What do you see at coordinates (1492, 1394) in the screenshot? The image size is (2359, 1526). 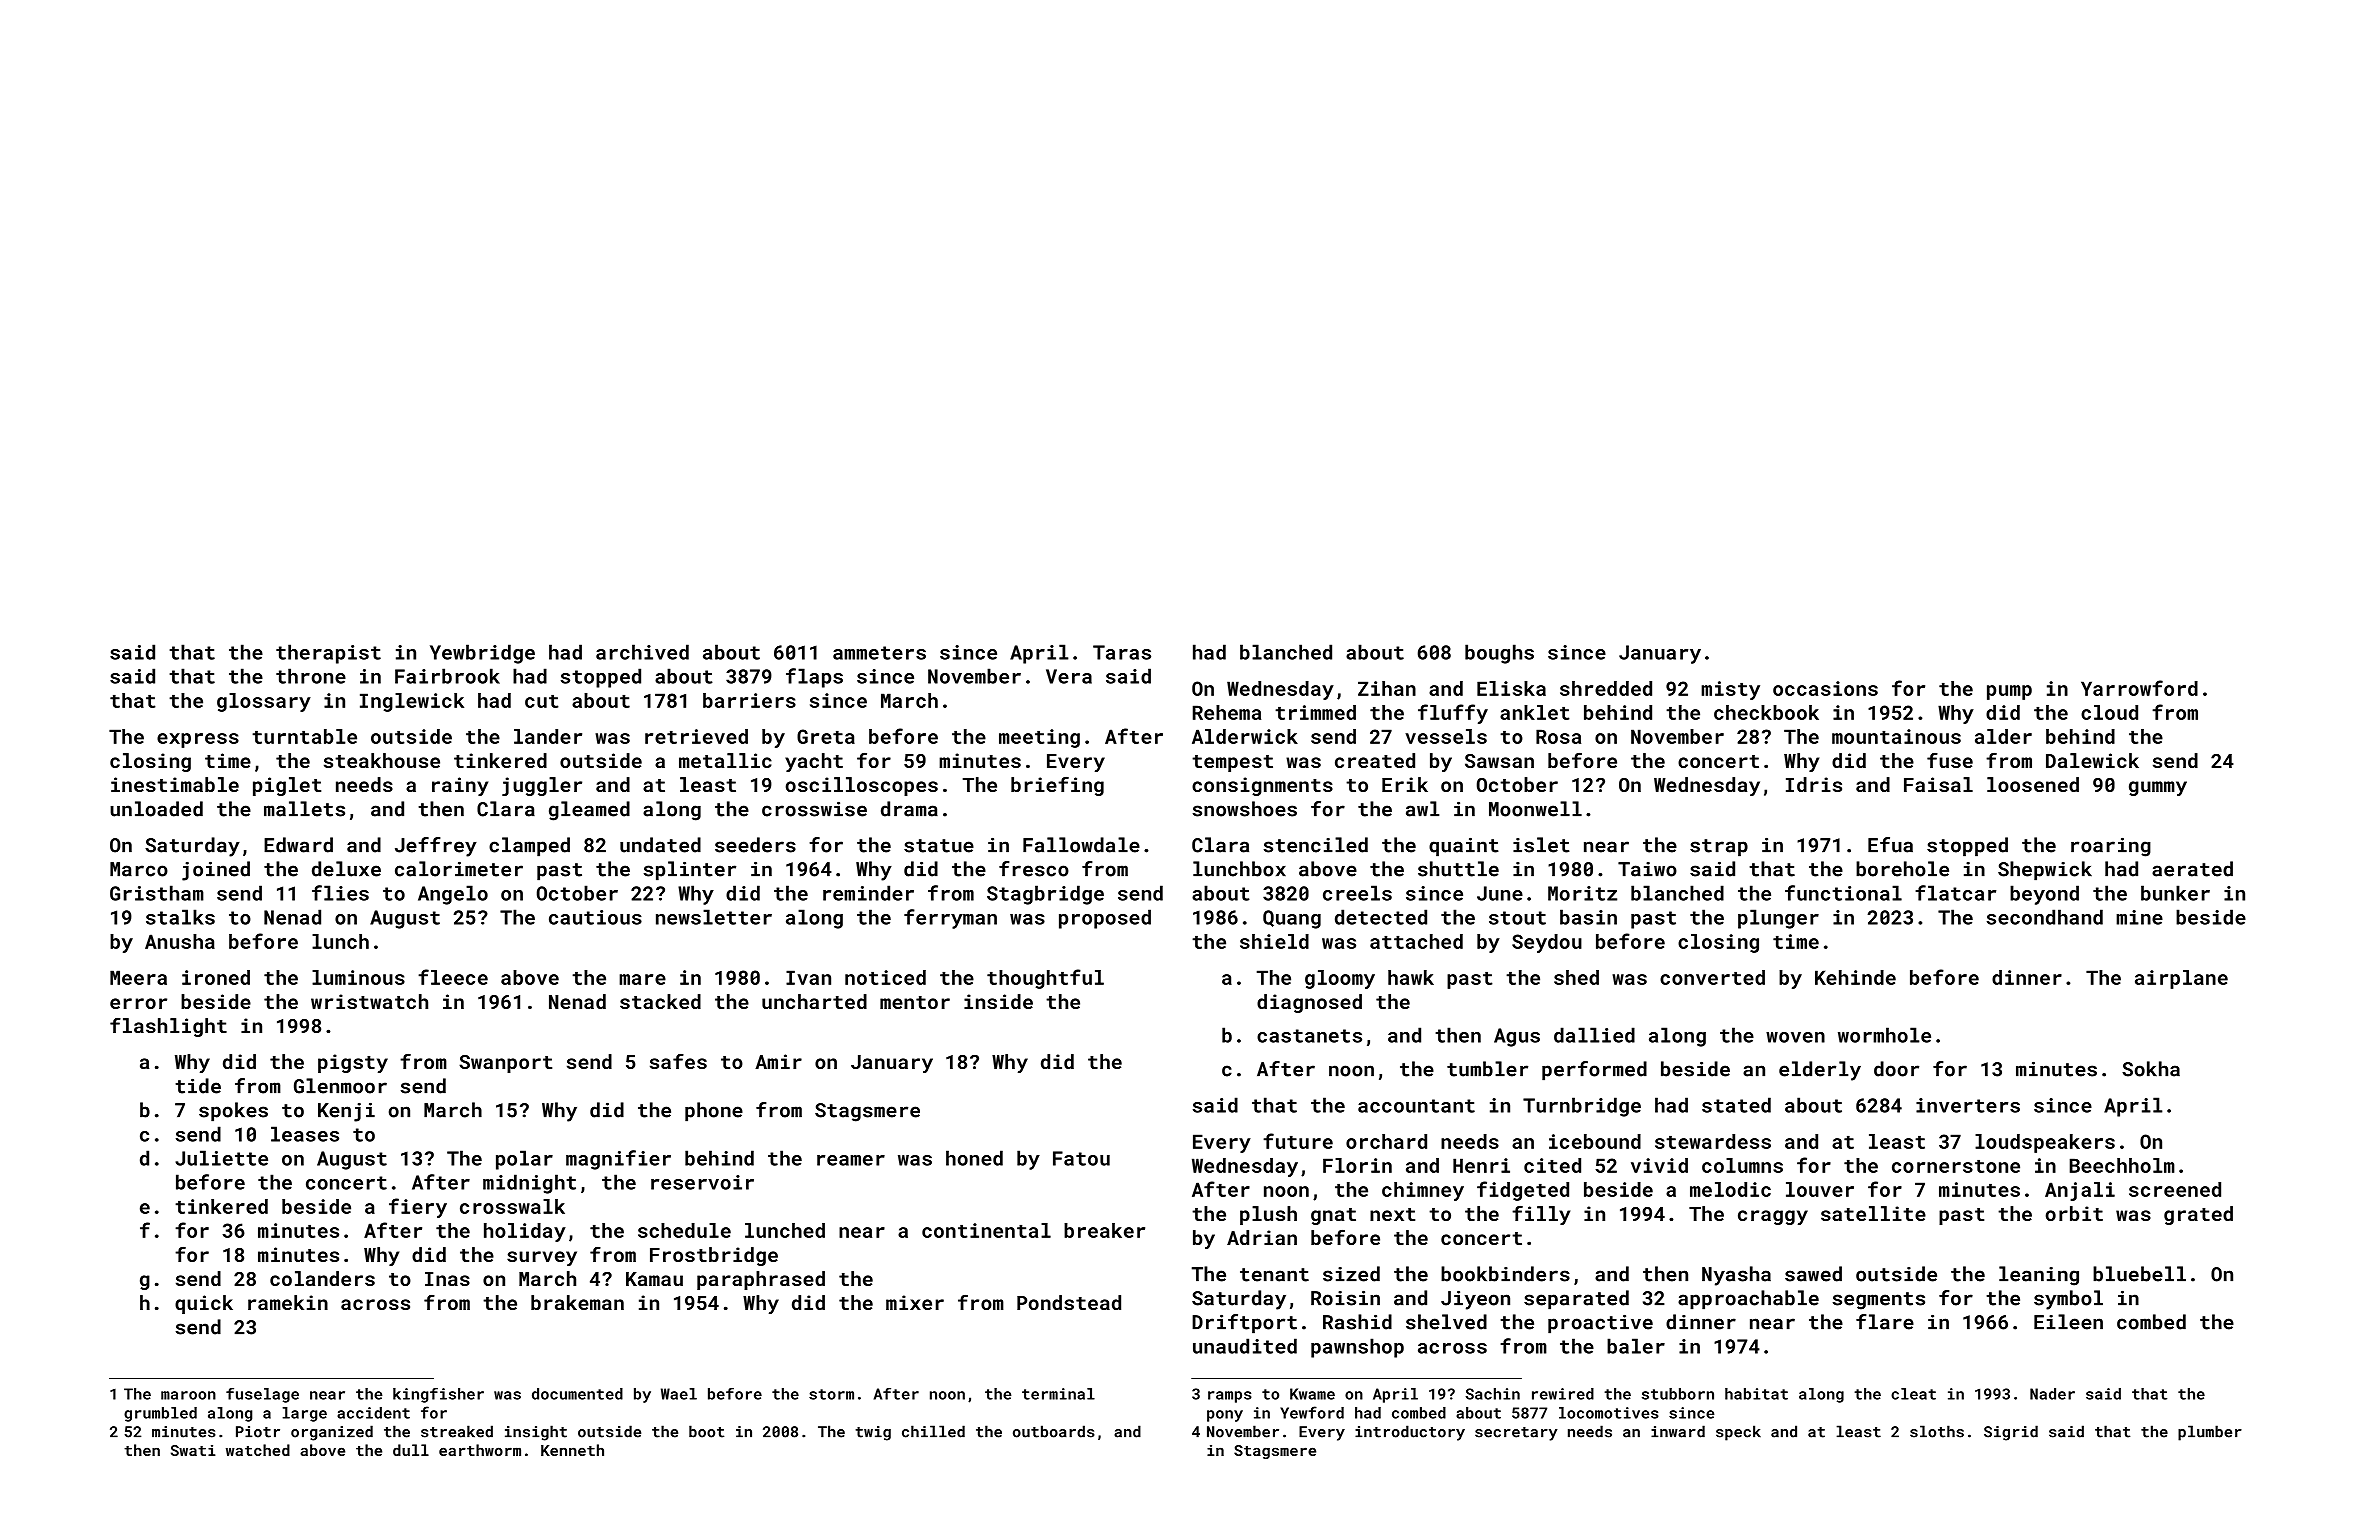 I see `Sachin` at bounding box center [1492, 1394].
